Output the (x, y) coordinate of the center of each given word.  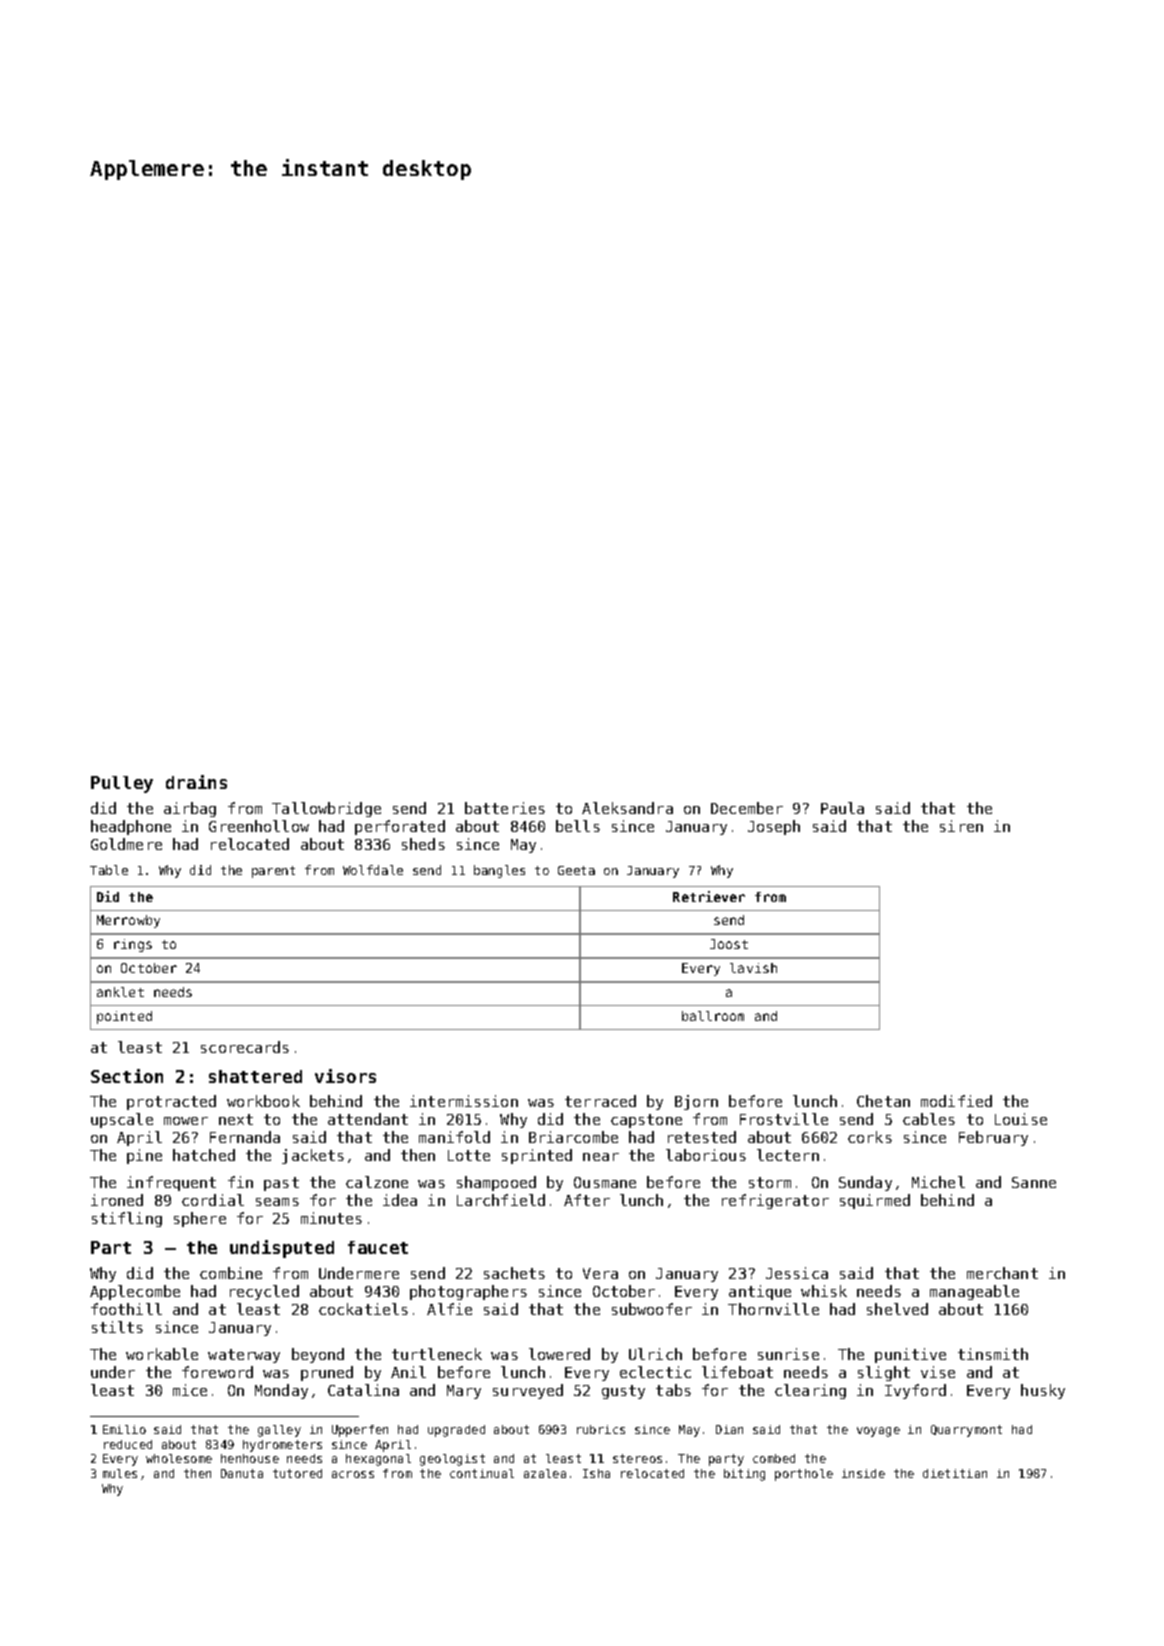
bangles (499, 871)
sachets (514, 1273)
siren (961, 826)
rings (133, 945)
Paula (842, 808)
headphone (131, 827)
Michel (938, 1182)
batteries (505, 808)
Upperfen (360, 1431)
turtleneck (437, 1354)
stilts (117, 1327)
